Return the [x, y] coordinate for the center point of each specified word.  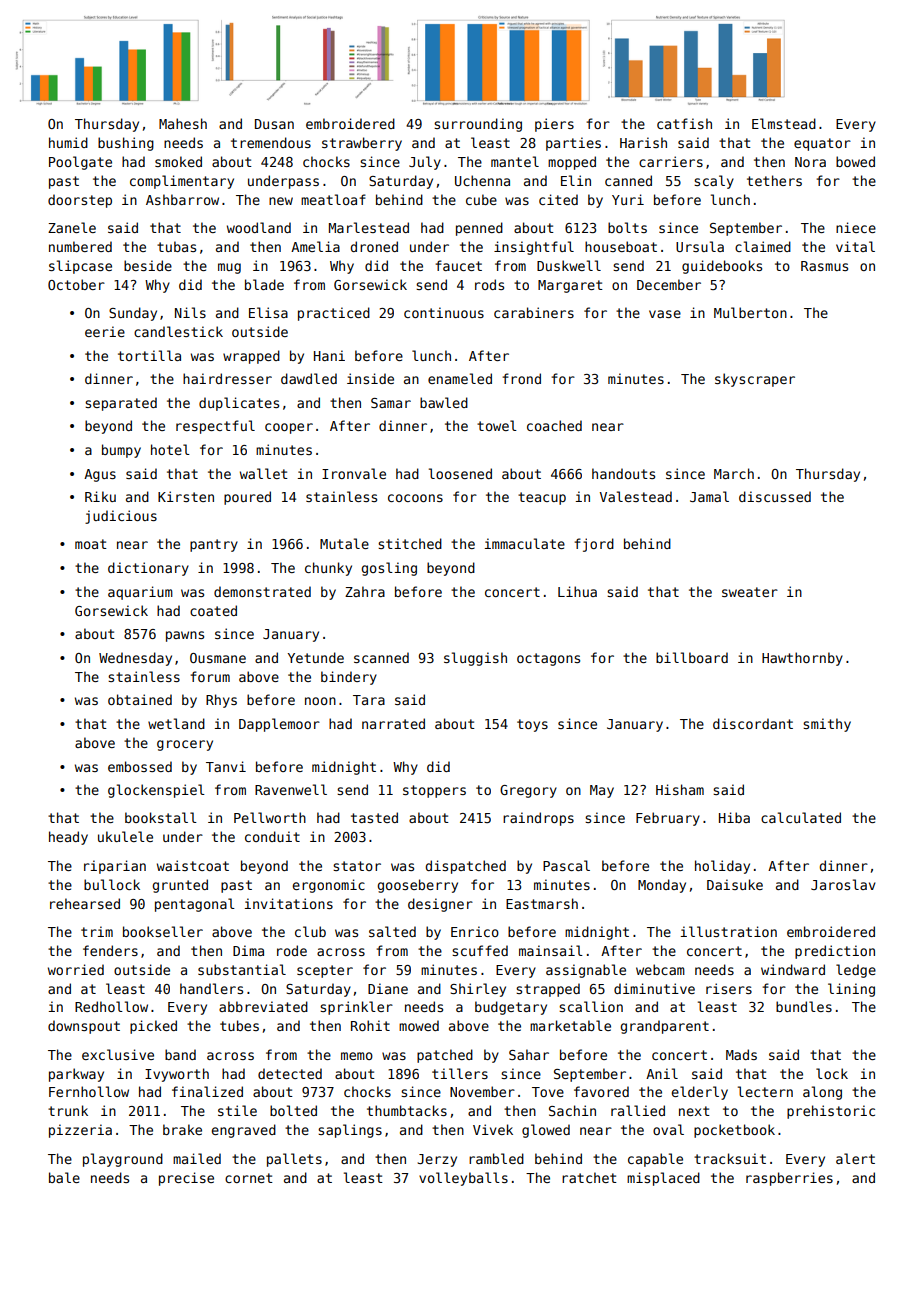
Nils [190, 312]
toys [532, 725]
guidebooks [722, 267]
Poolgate [80, 163]
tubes [239, 1025]
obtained [140, 699]
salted [392, 931]
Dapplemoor [279, 725]
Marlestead [369, 227]
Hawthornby [802, 659]
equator [822, 144]
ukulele [125, 836]
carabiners [534, 312]
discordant [753, 723]
